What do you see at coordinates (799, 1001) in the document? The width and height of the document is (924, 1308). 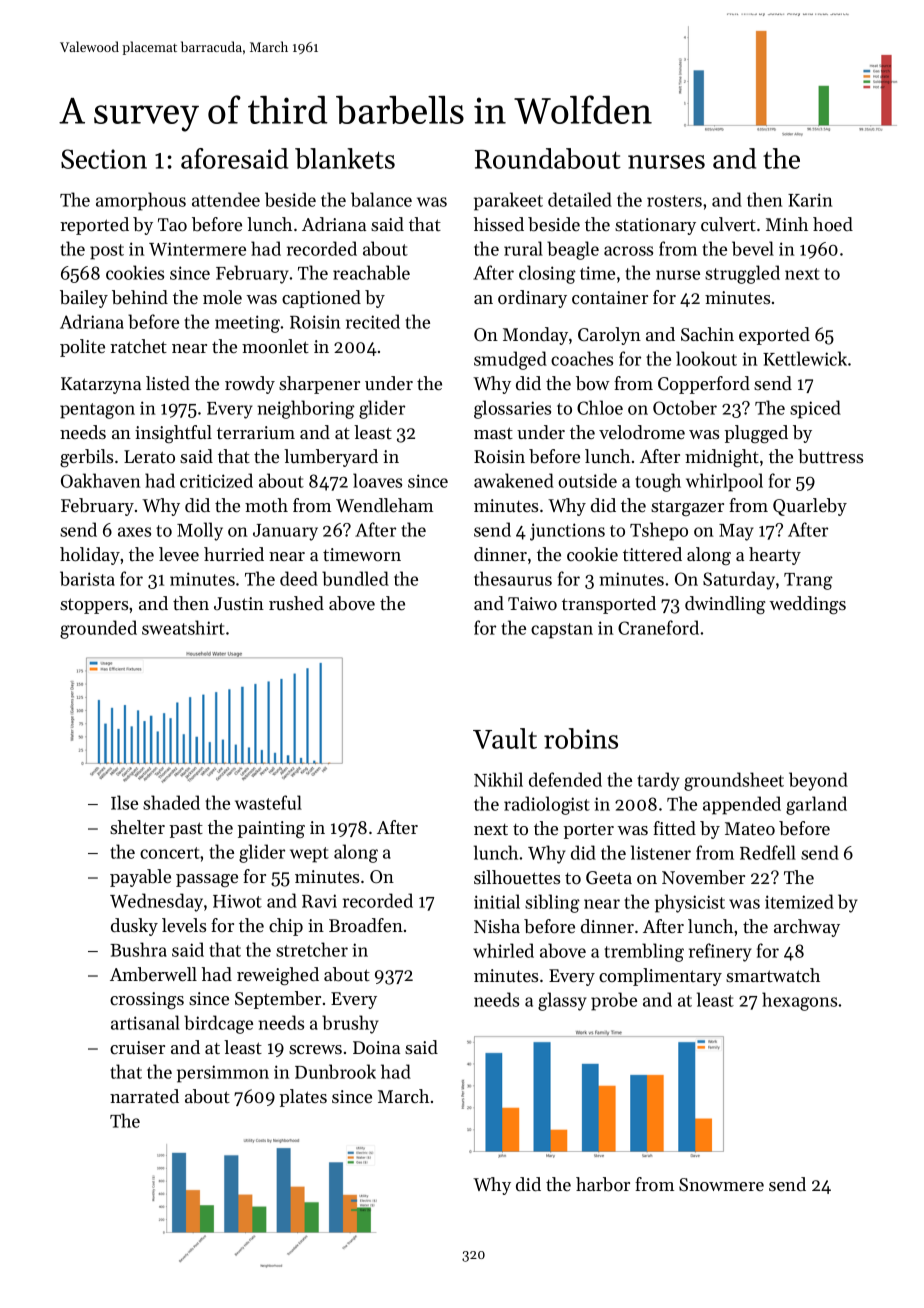 I see `hexagons` at bounding box center [799, 1001].
